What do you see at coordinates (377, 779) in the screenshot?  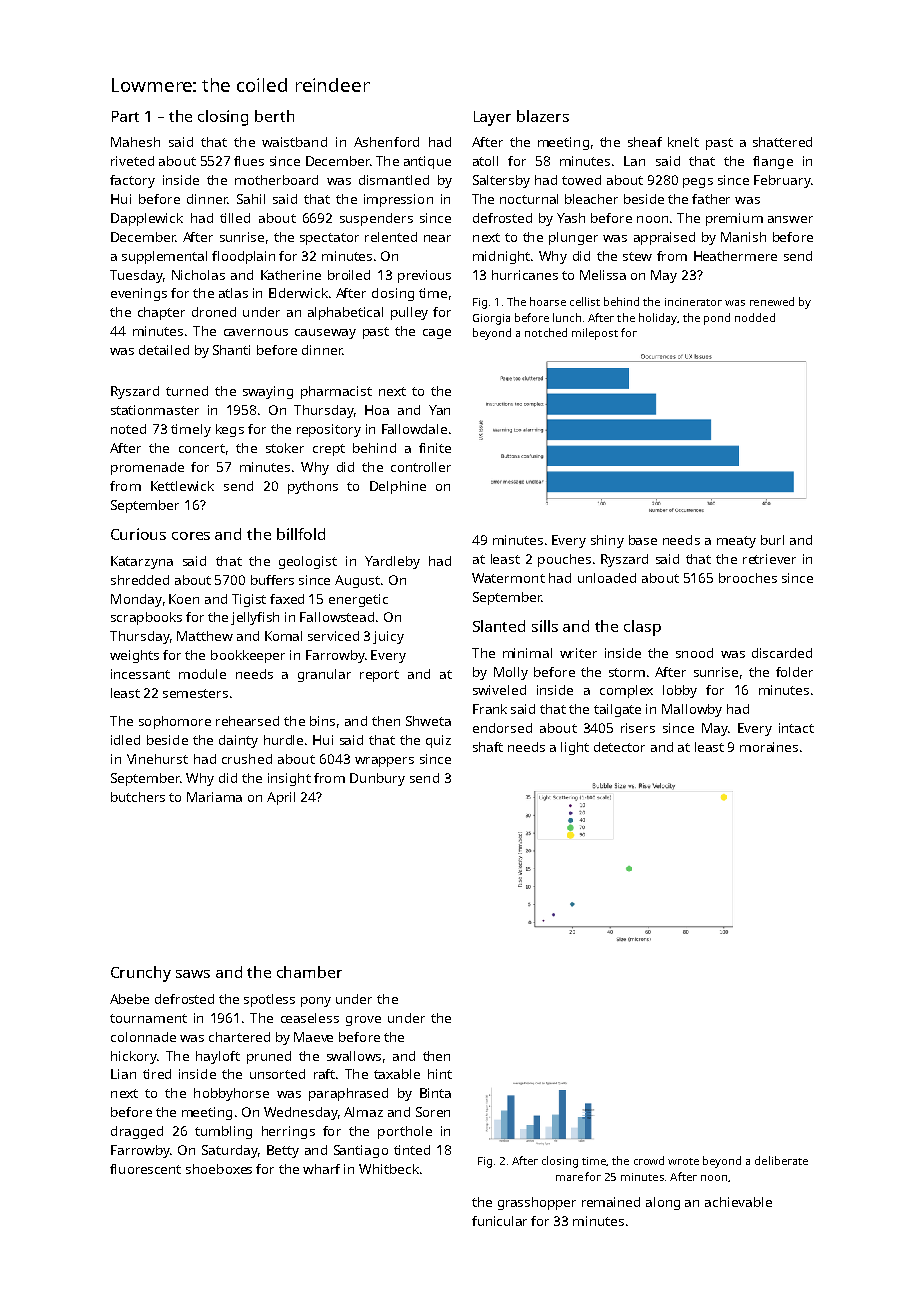 I see `Dunbury` at bounding box center [377, 779].
